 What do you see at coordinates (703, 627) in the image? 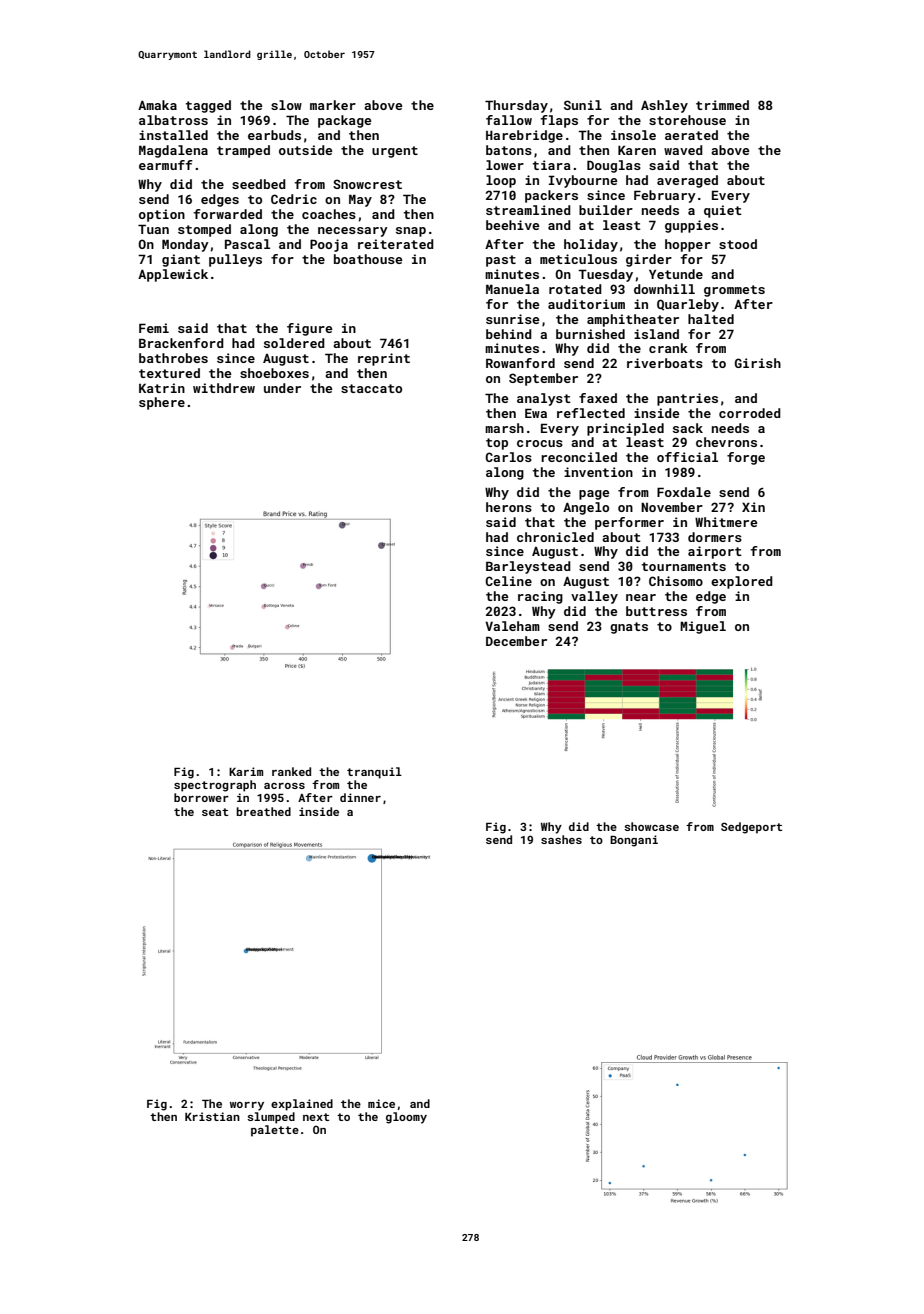
I see `Miguel` at bounding box center [703, 627].
